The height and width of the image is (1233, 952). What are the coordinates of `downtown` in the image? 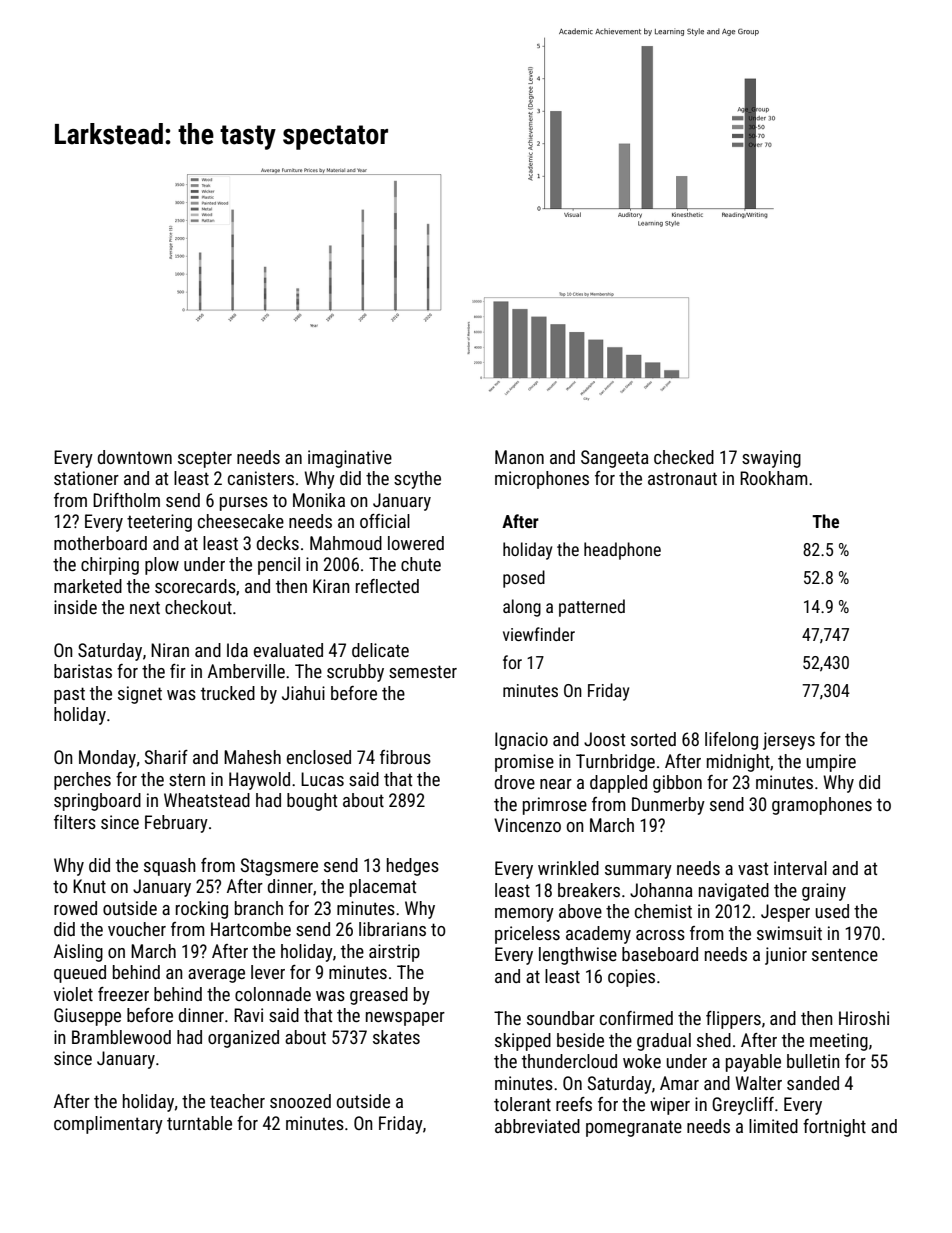 It's located at (135, 457).
